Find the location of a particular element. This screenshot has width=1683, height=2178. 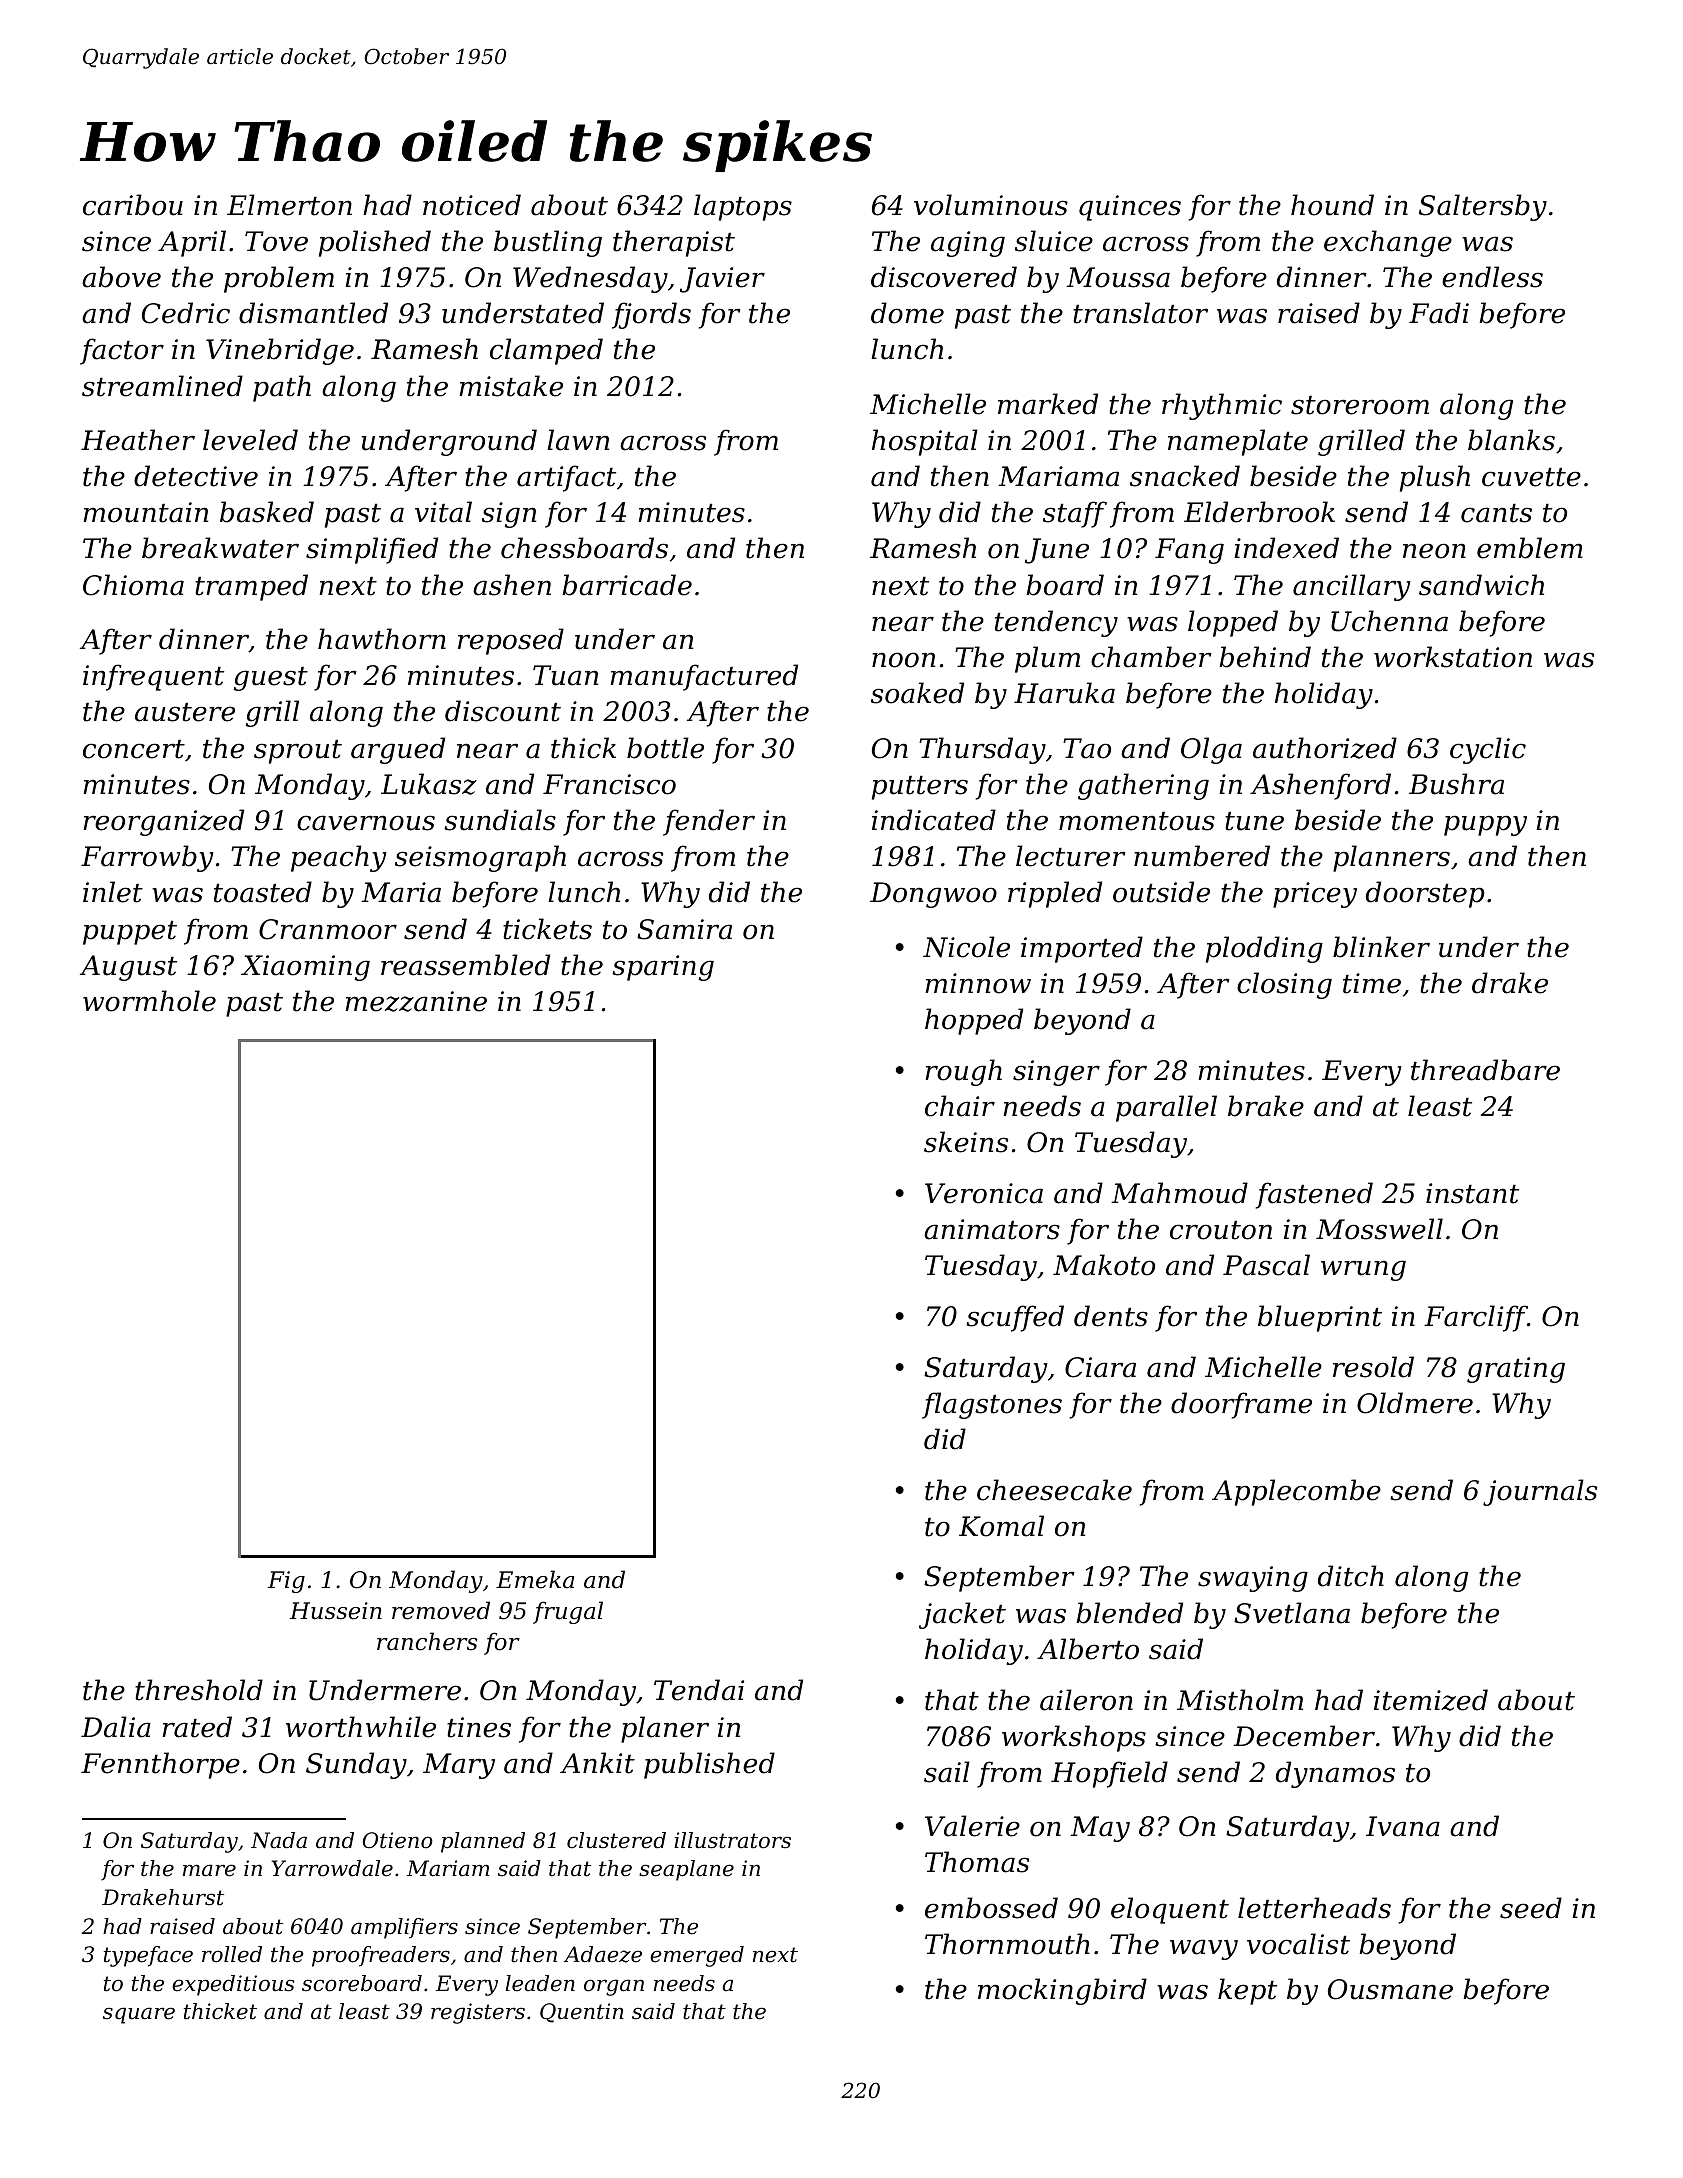

Fig is located at coordinates (286, 1582).
